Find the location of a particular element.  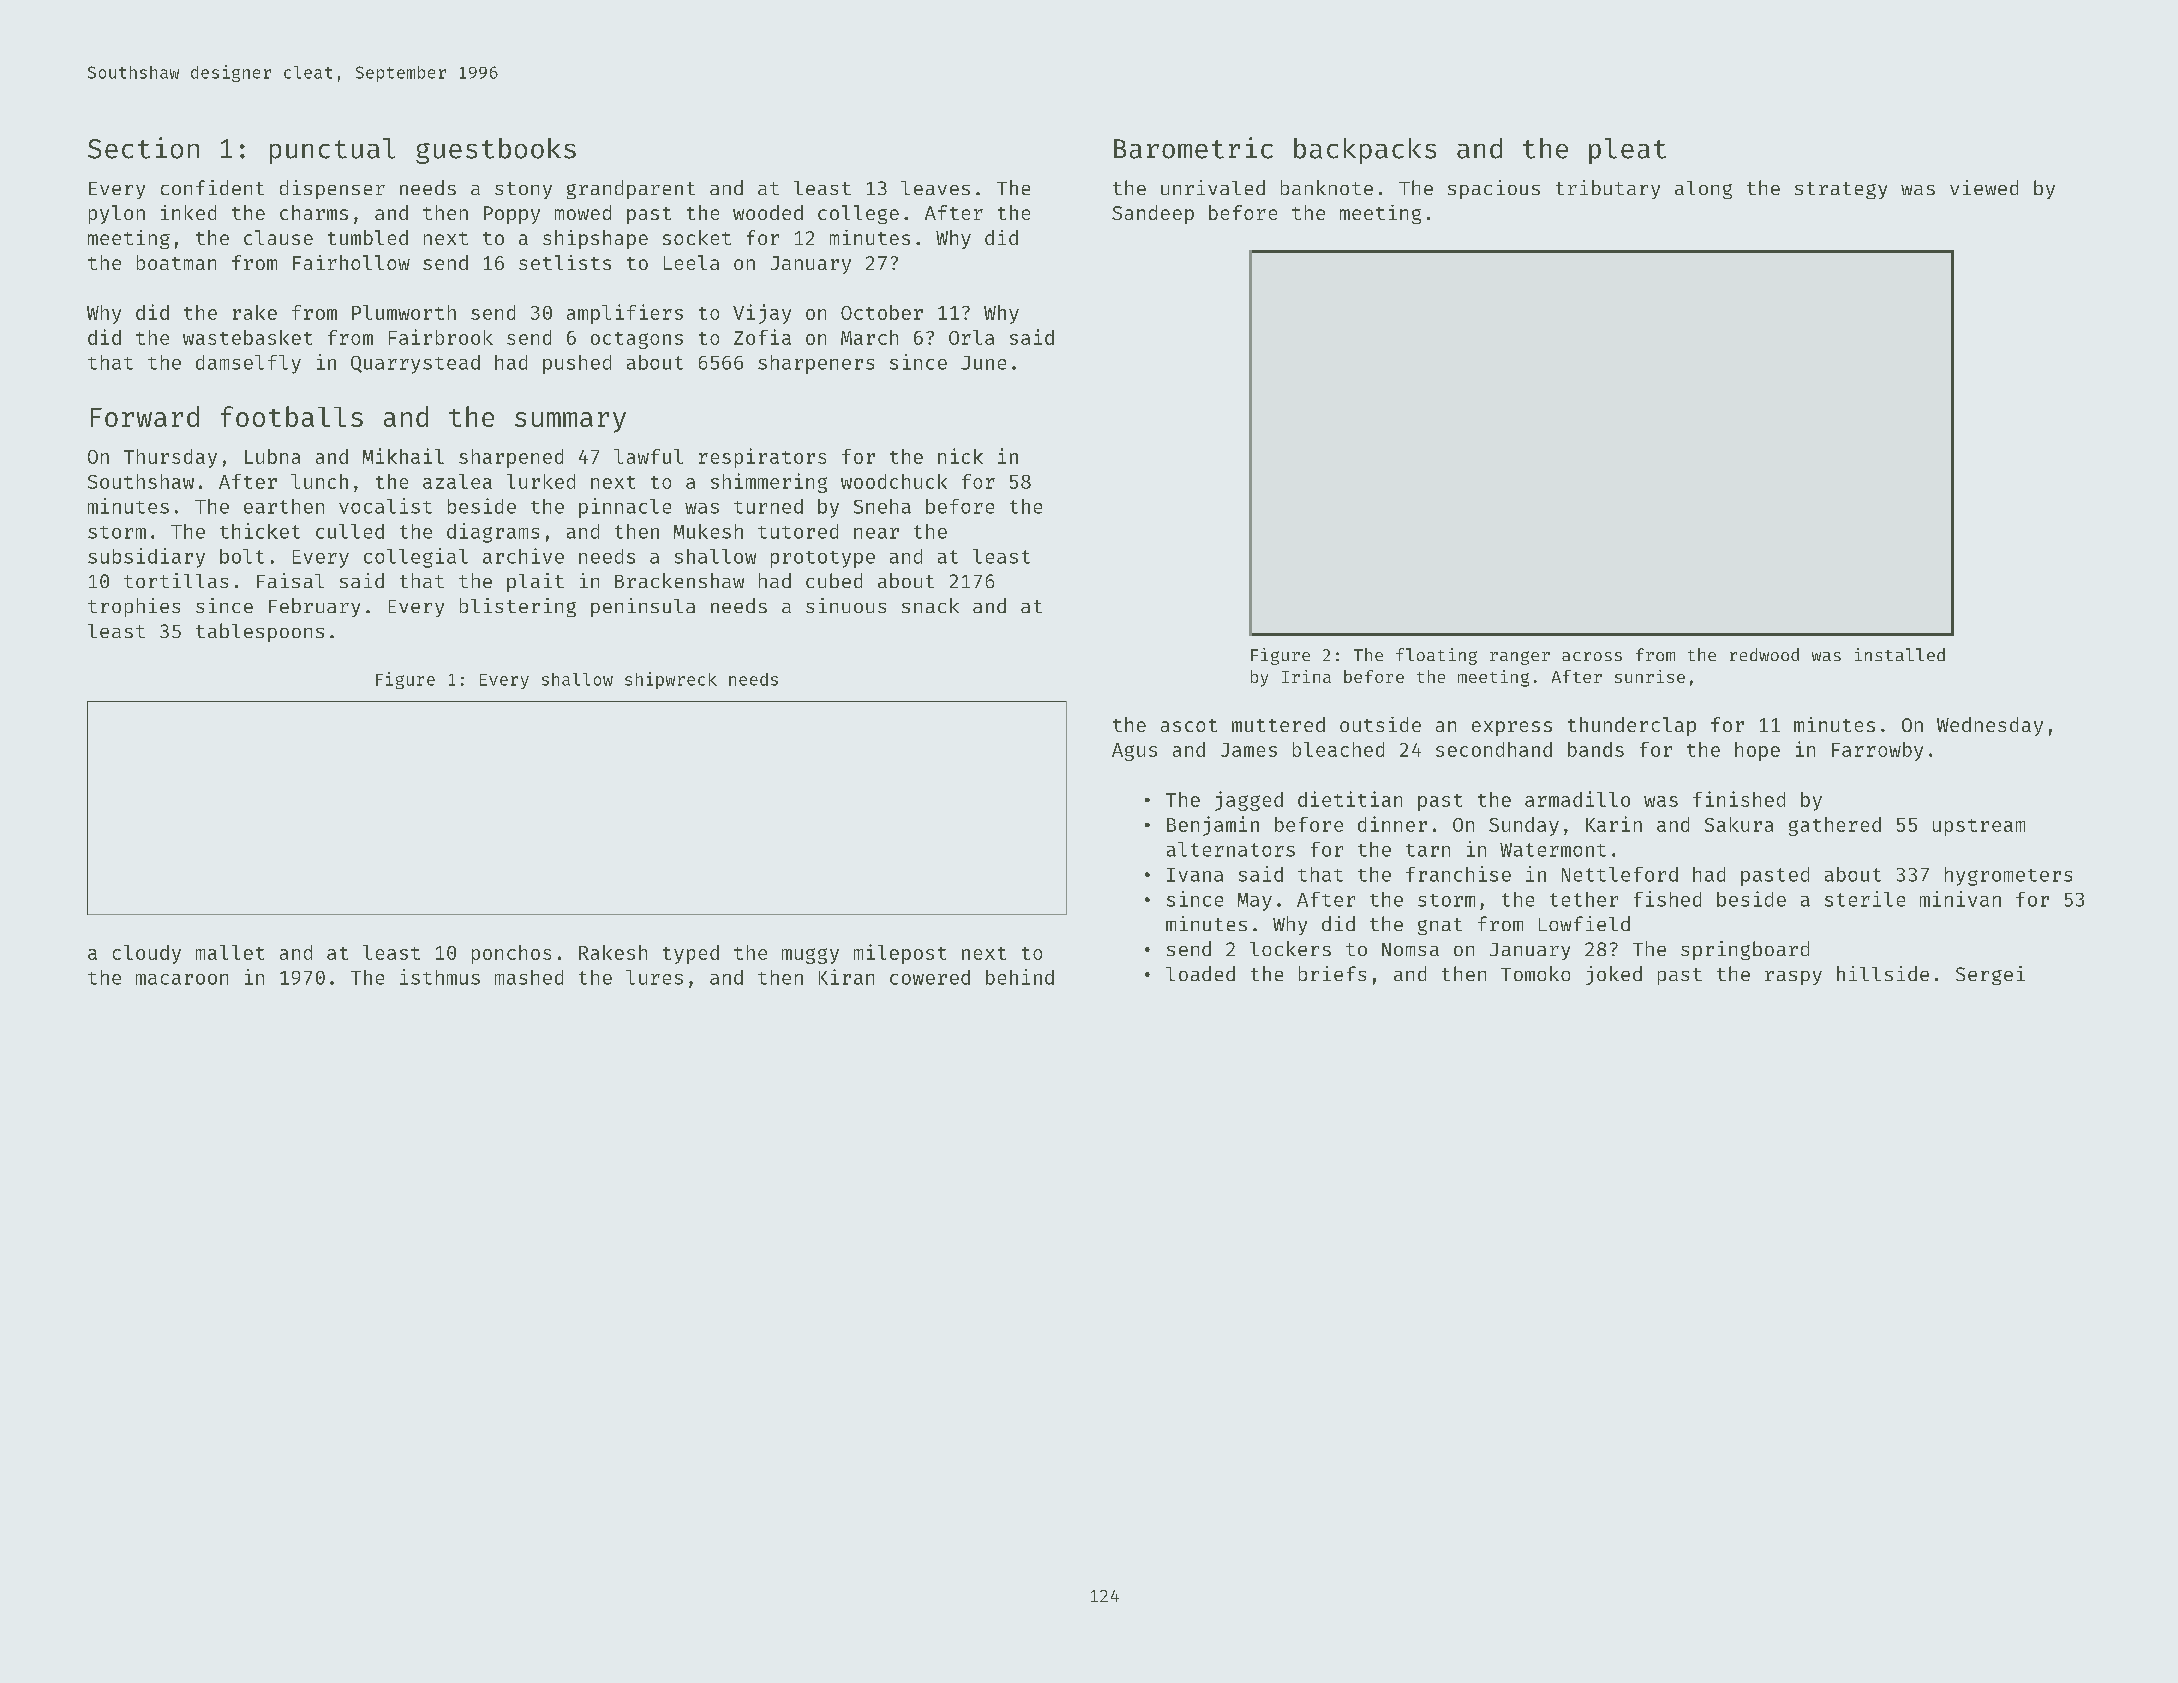

viewed is located at coordinates (1984, 187).
